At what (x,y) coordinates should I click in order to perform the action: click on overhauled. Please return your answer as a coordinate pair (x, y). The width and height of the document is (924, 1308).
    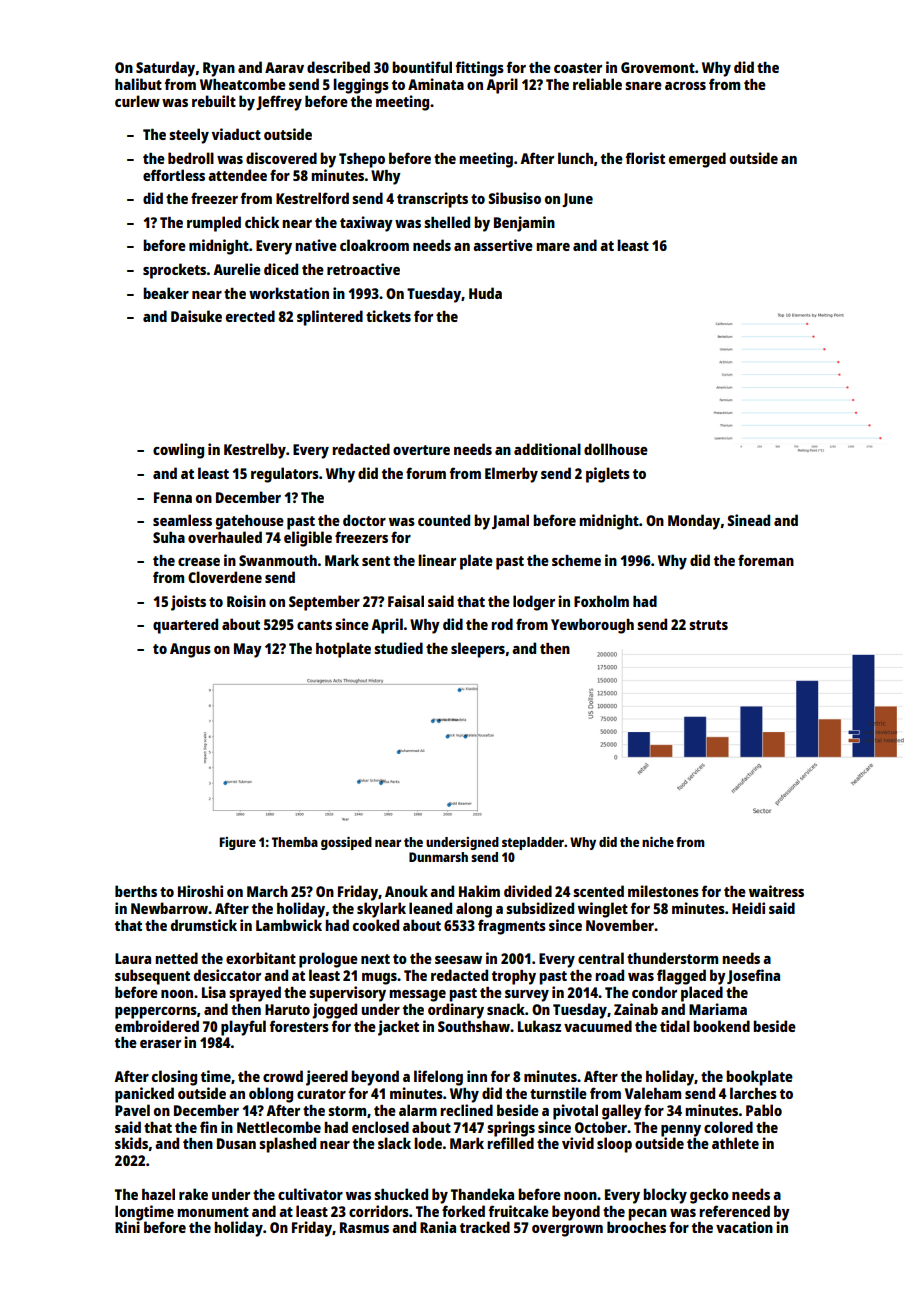
    Looking at the image, I should click on (225, 537).
